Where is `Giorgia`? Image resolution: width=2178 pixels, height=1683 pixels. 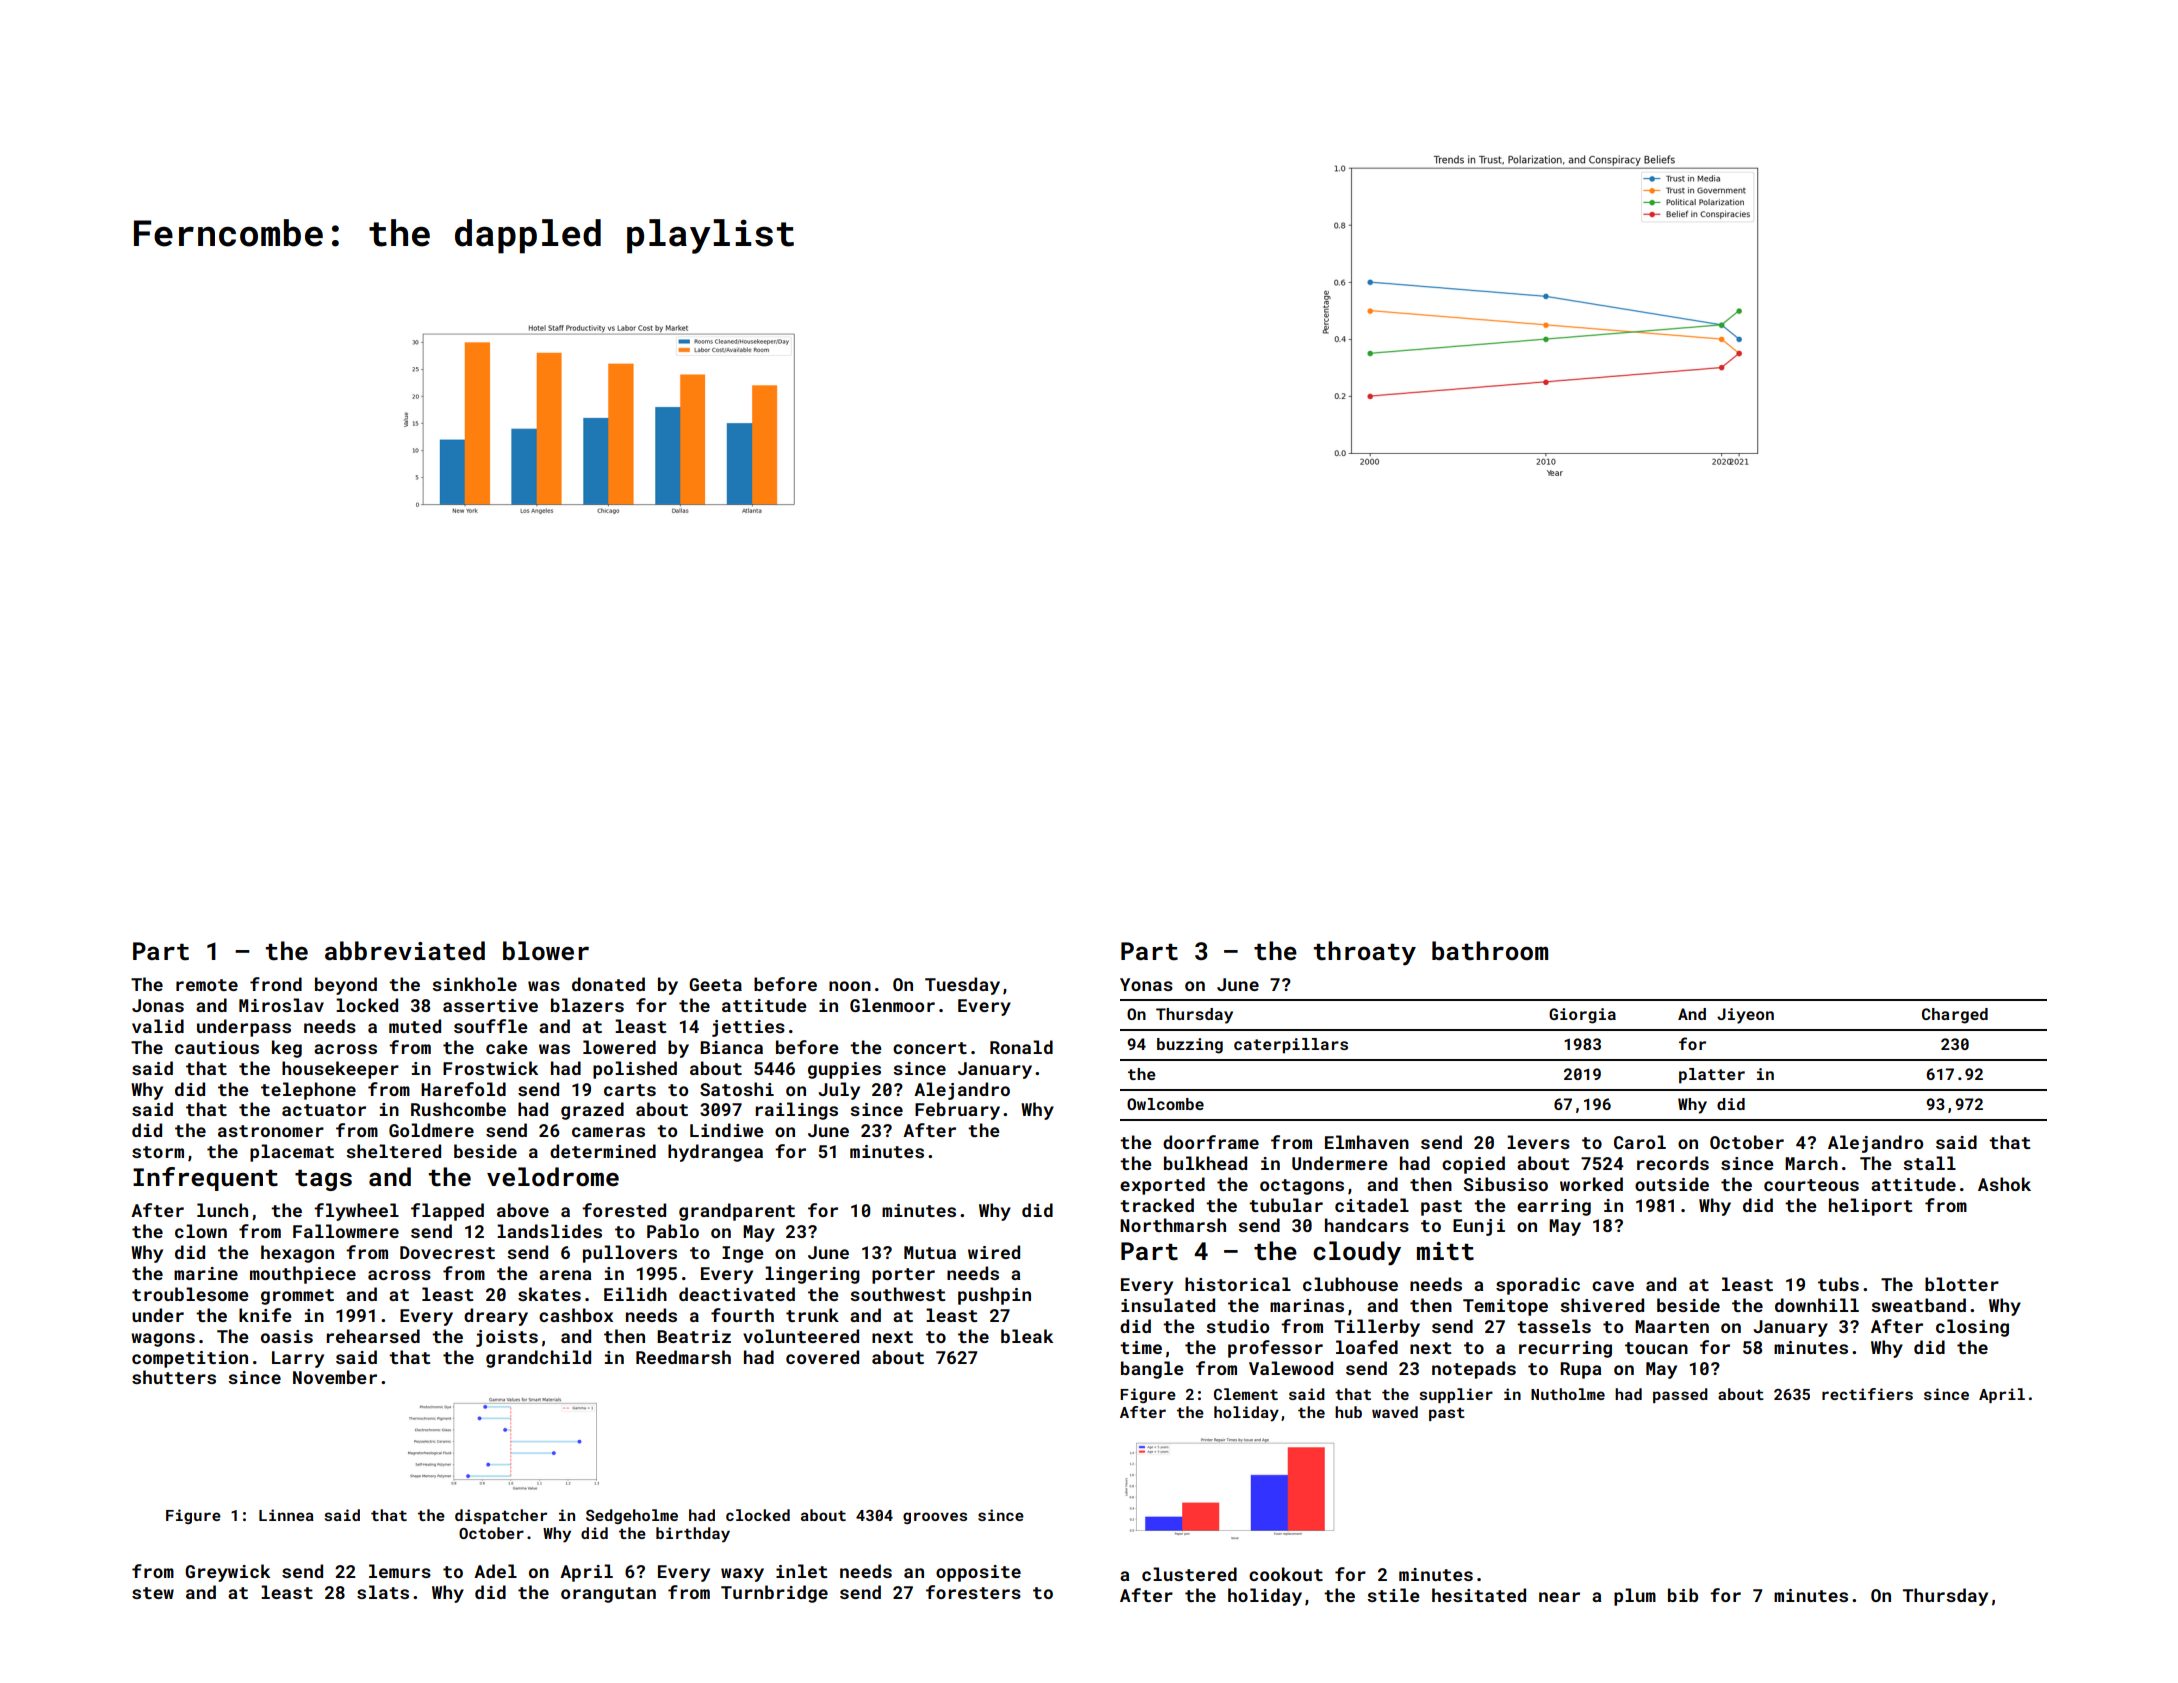 Giorgia is located at coordinates (1582, 1016).
